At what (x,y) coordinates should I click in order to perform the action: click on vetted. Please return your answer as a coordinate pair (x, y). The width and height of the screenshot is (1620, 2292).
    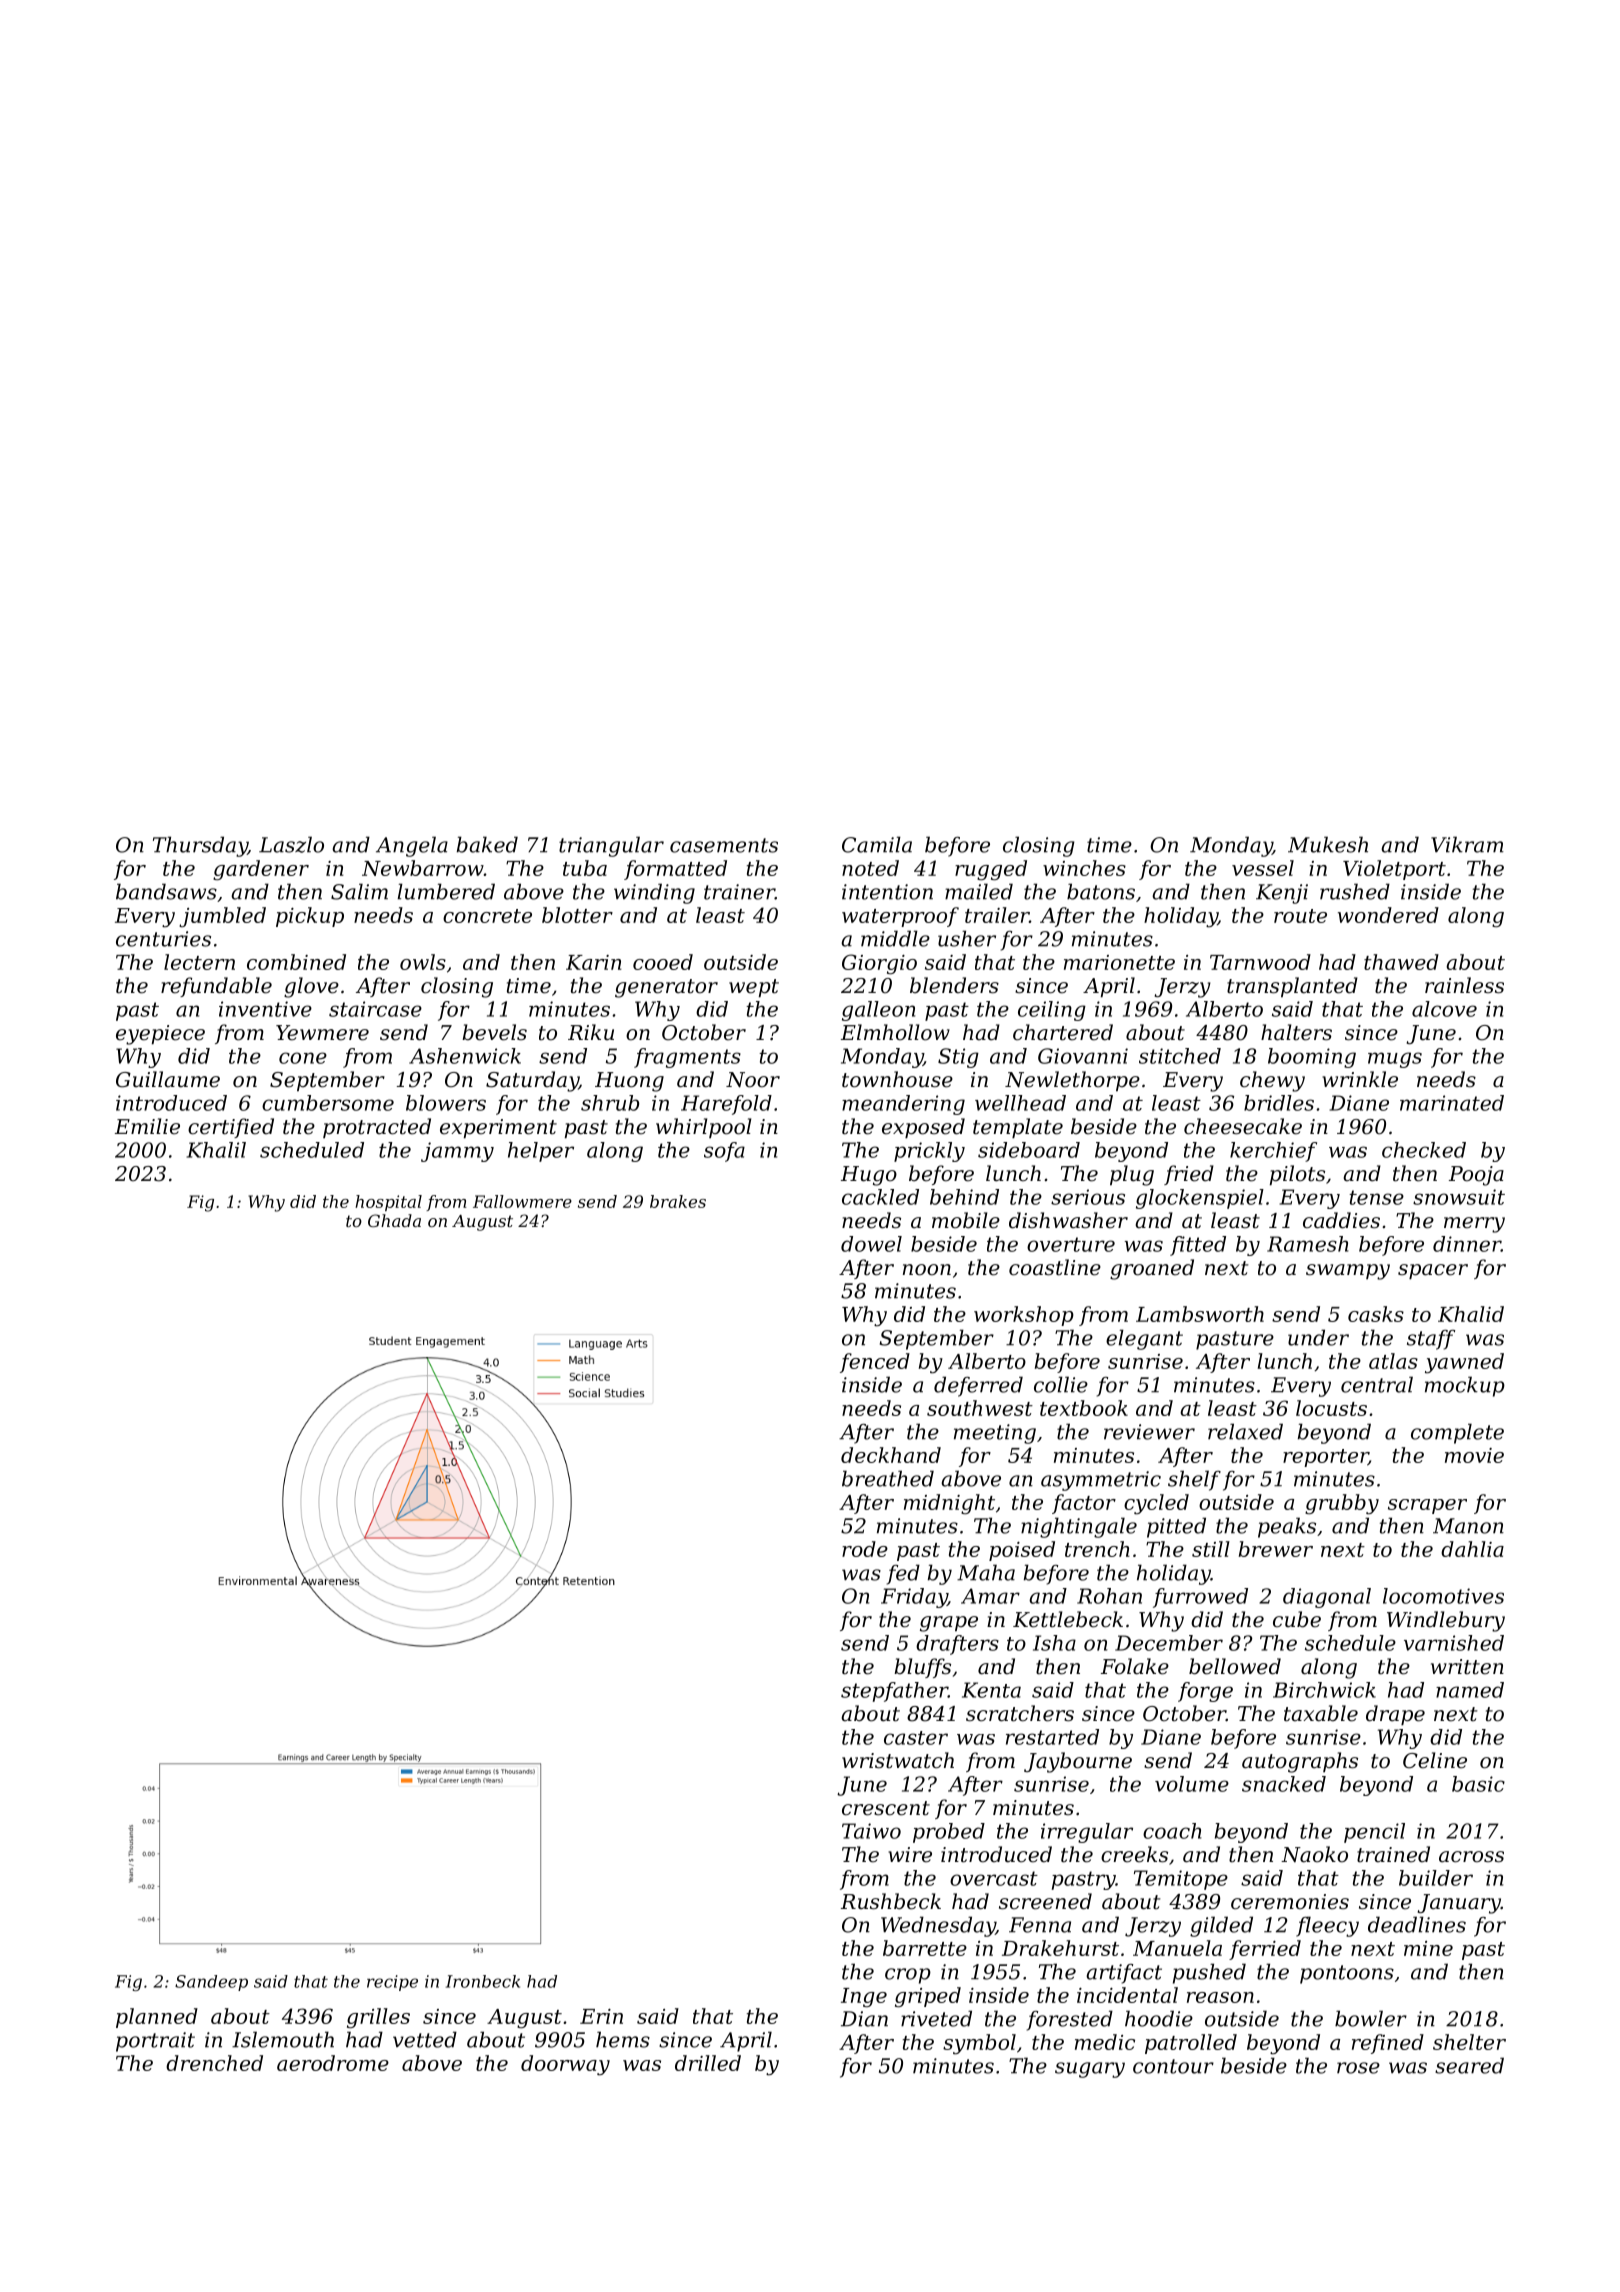
    Looking at the image, I should click on (425, 2039).
